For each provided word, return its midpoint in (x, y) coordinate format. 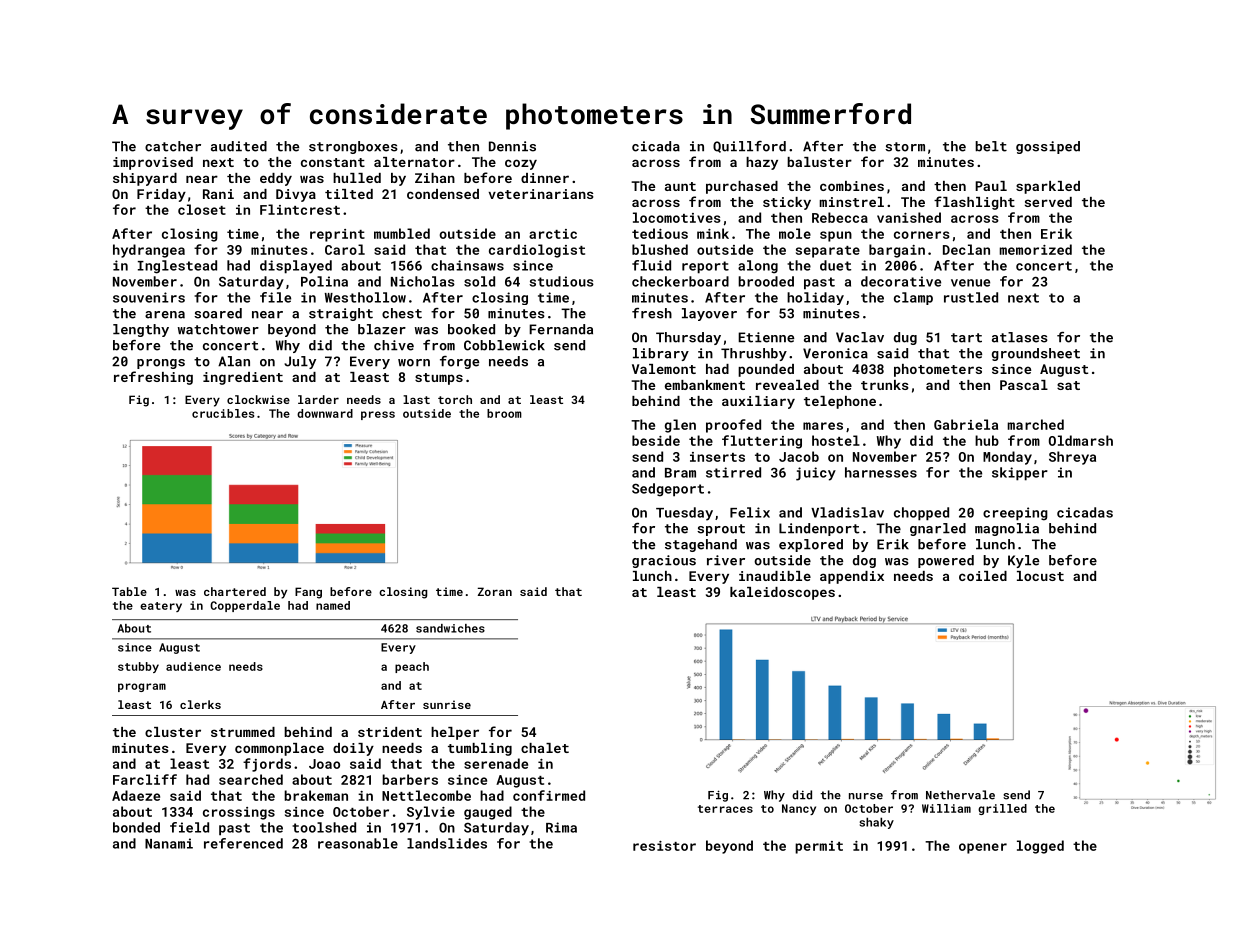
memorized (1036, 249)
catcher (173, 146)
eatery (161, 607)
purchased (742, 187)
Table (129, 591)
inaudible (775, 576)
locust (1040, 576)
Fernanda (561, 329)
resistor (664, 846)
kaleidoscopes (782, 593)
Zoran (495, 591)
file (275, 297)
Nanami (169, 843)
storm (905, 147)
